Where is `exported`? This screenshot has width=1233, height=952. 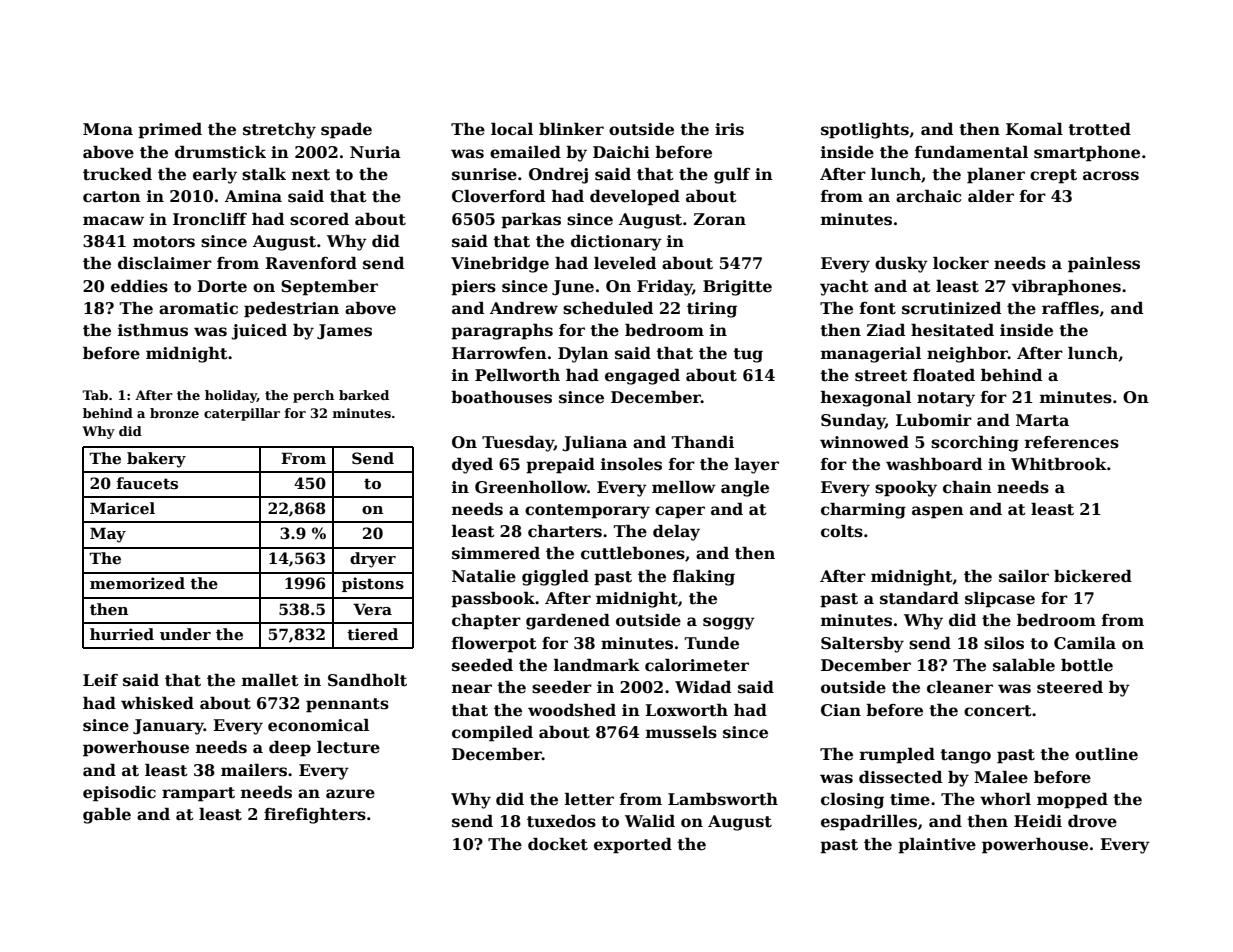
exported is located at coordinates (633, 846).
